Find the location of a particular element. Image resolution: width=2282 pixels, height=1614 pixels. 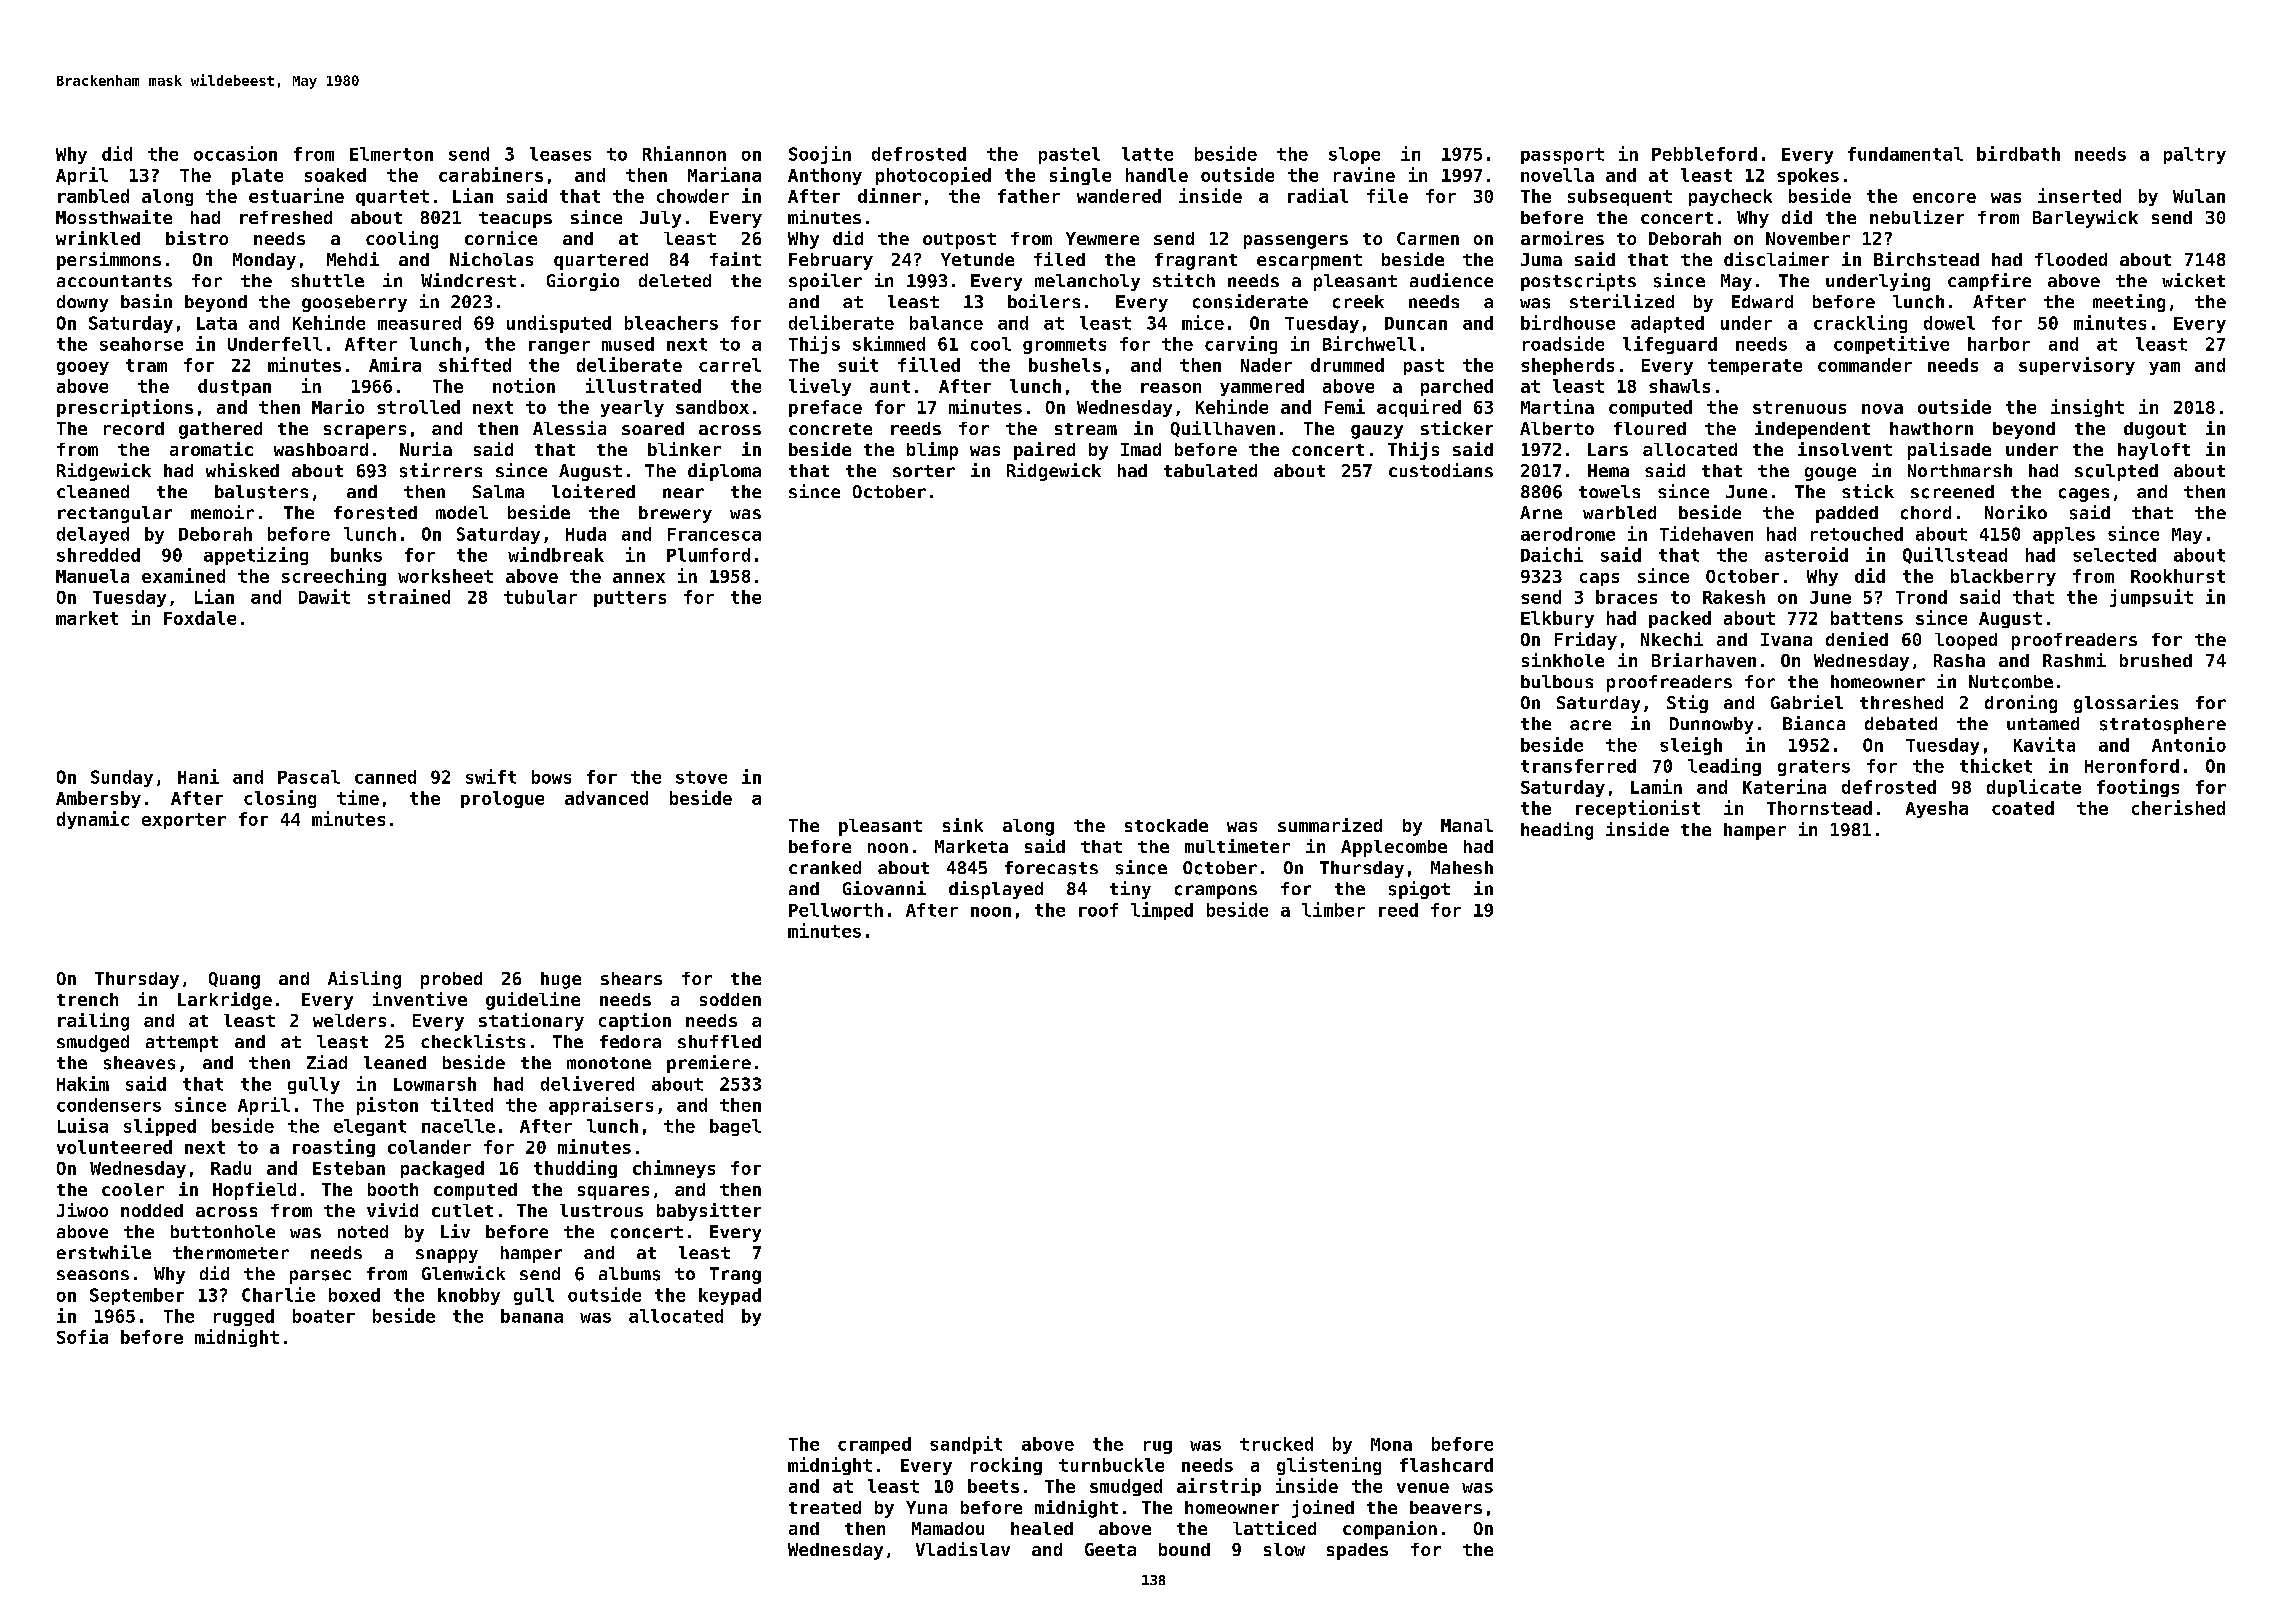

Sofia is located at coordinates (82, 1336).
